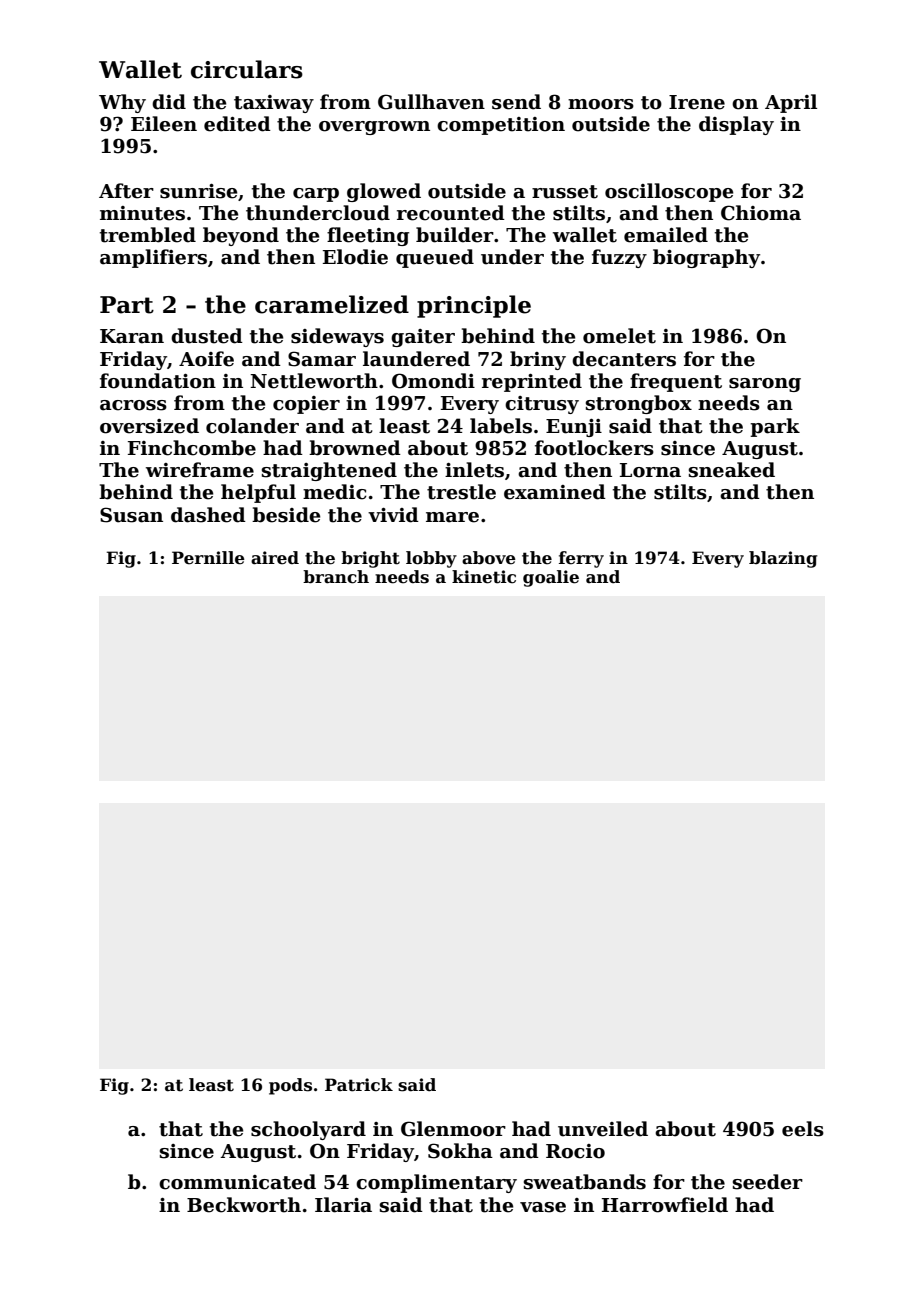 The width and height of the screenshot is (924, 1308). Describe the element at coordinates (783, 559) in the screenshot. I see `blazing` at that location.
